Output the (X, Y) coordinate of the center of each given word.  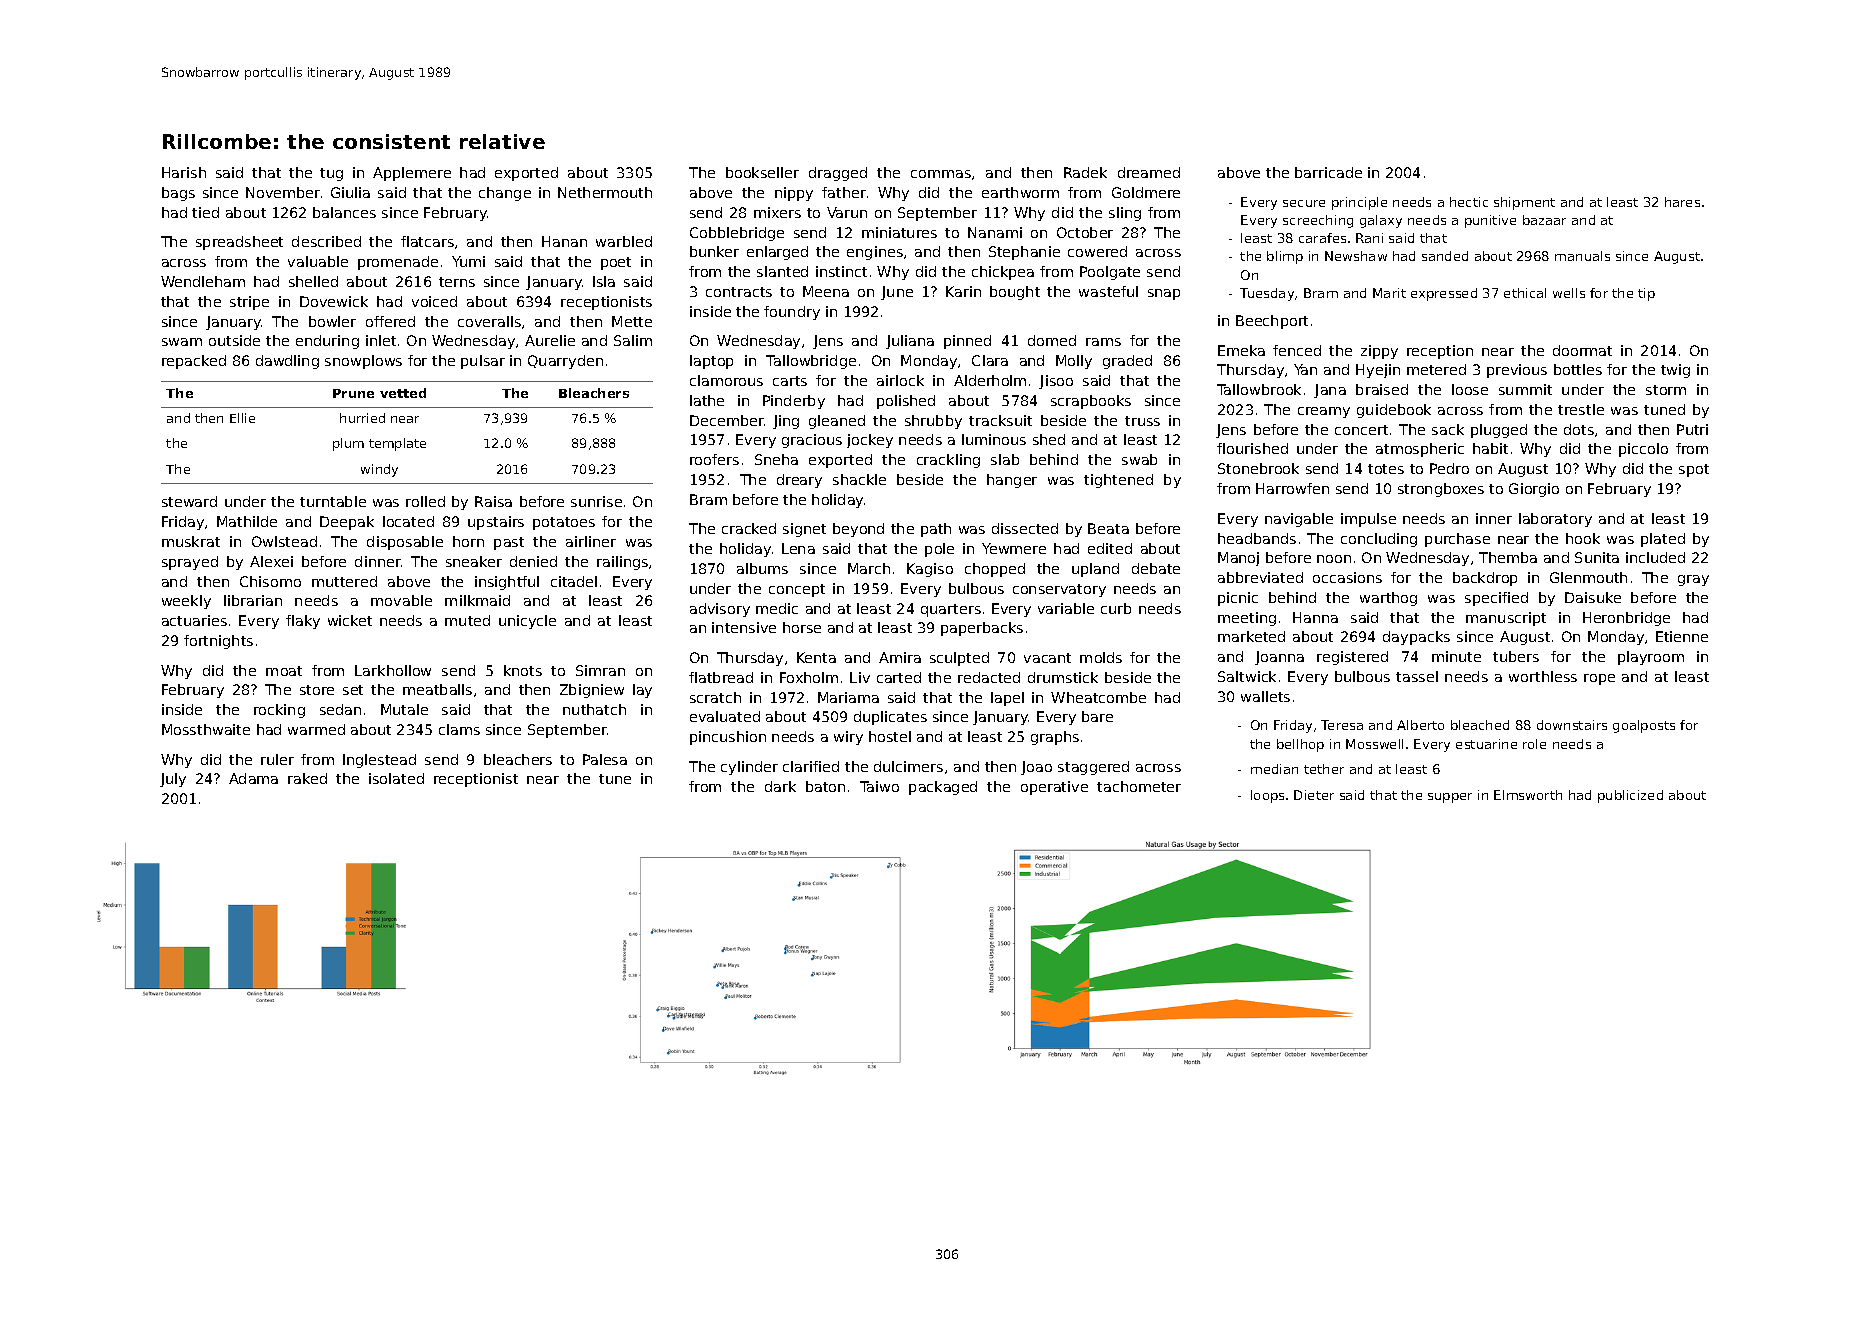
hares (1682, 202)
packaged (943, 788)
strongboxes (1441, 490)
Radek (1085, 172)
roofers (714, 459)
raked (307, 778)
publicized (1630, 796)
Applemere (412, 174)
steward (189, 501)
